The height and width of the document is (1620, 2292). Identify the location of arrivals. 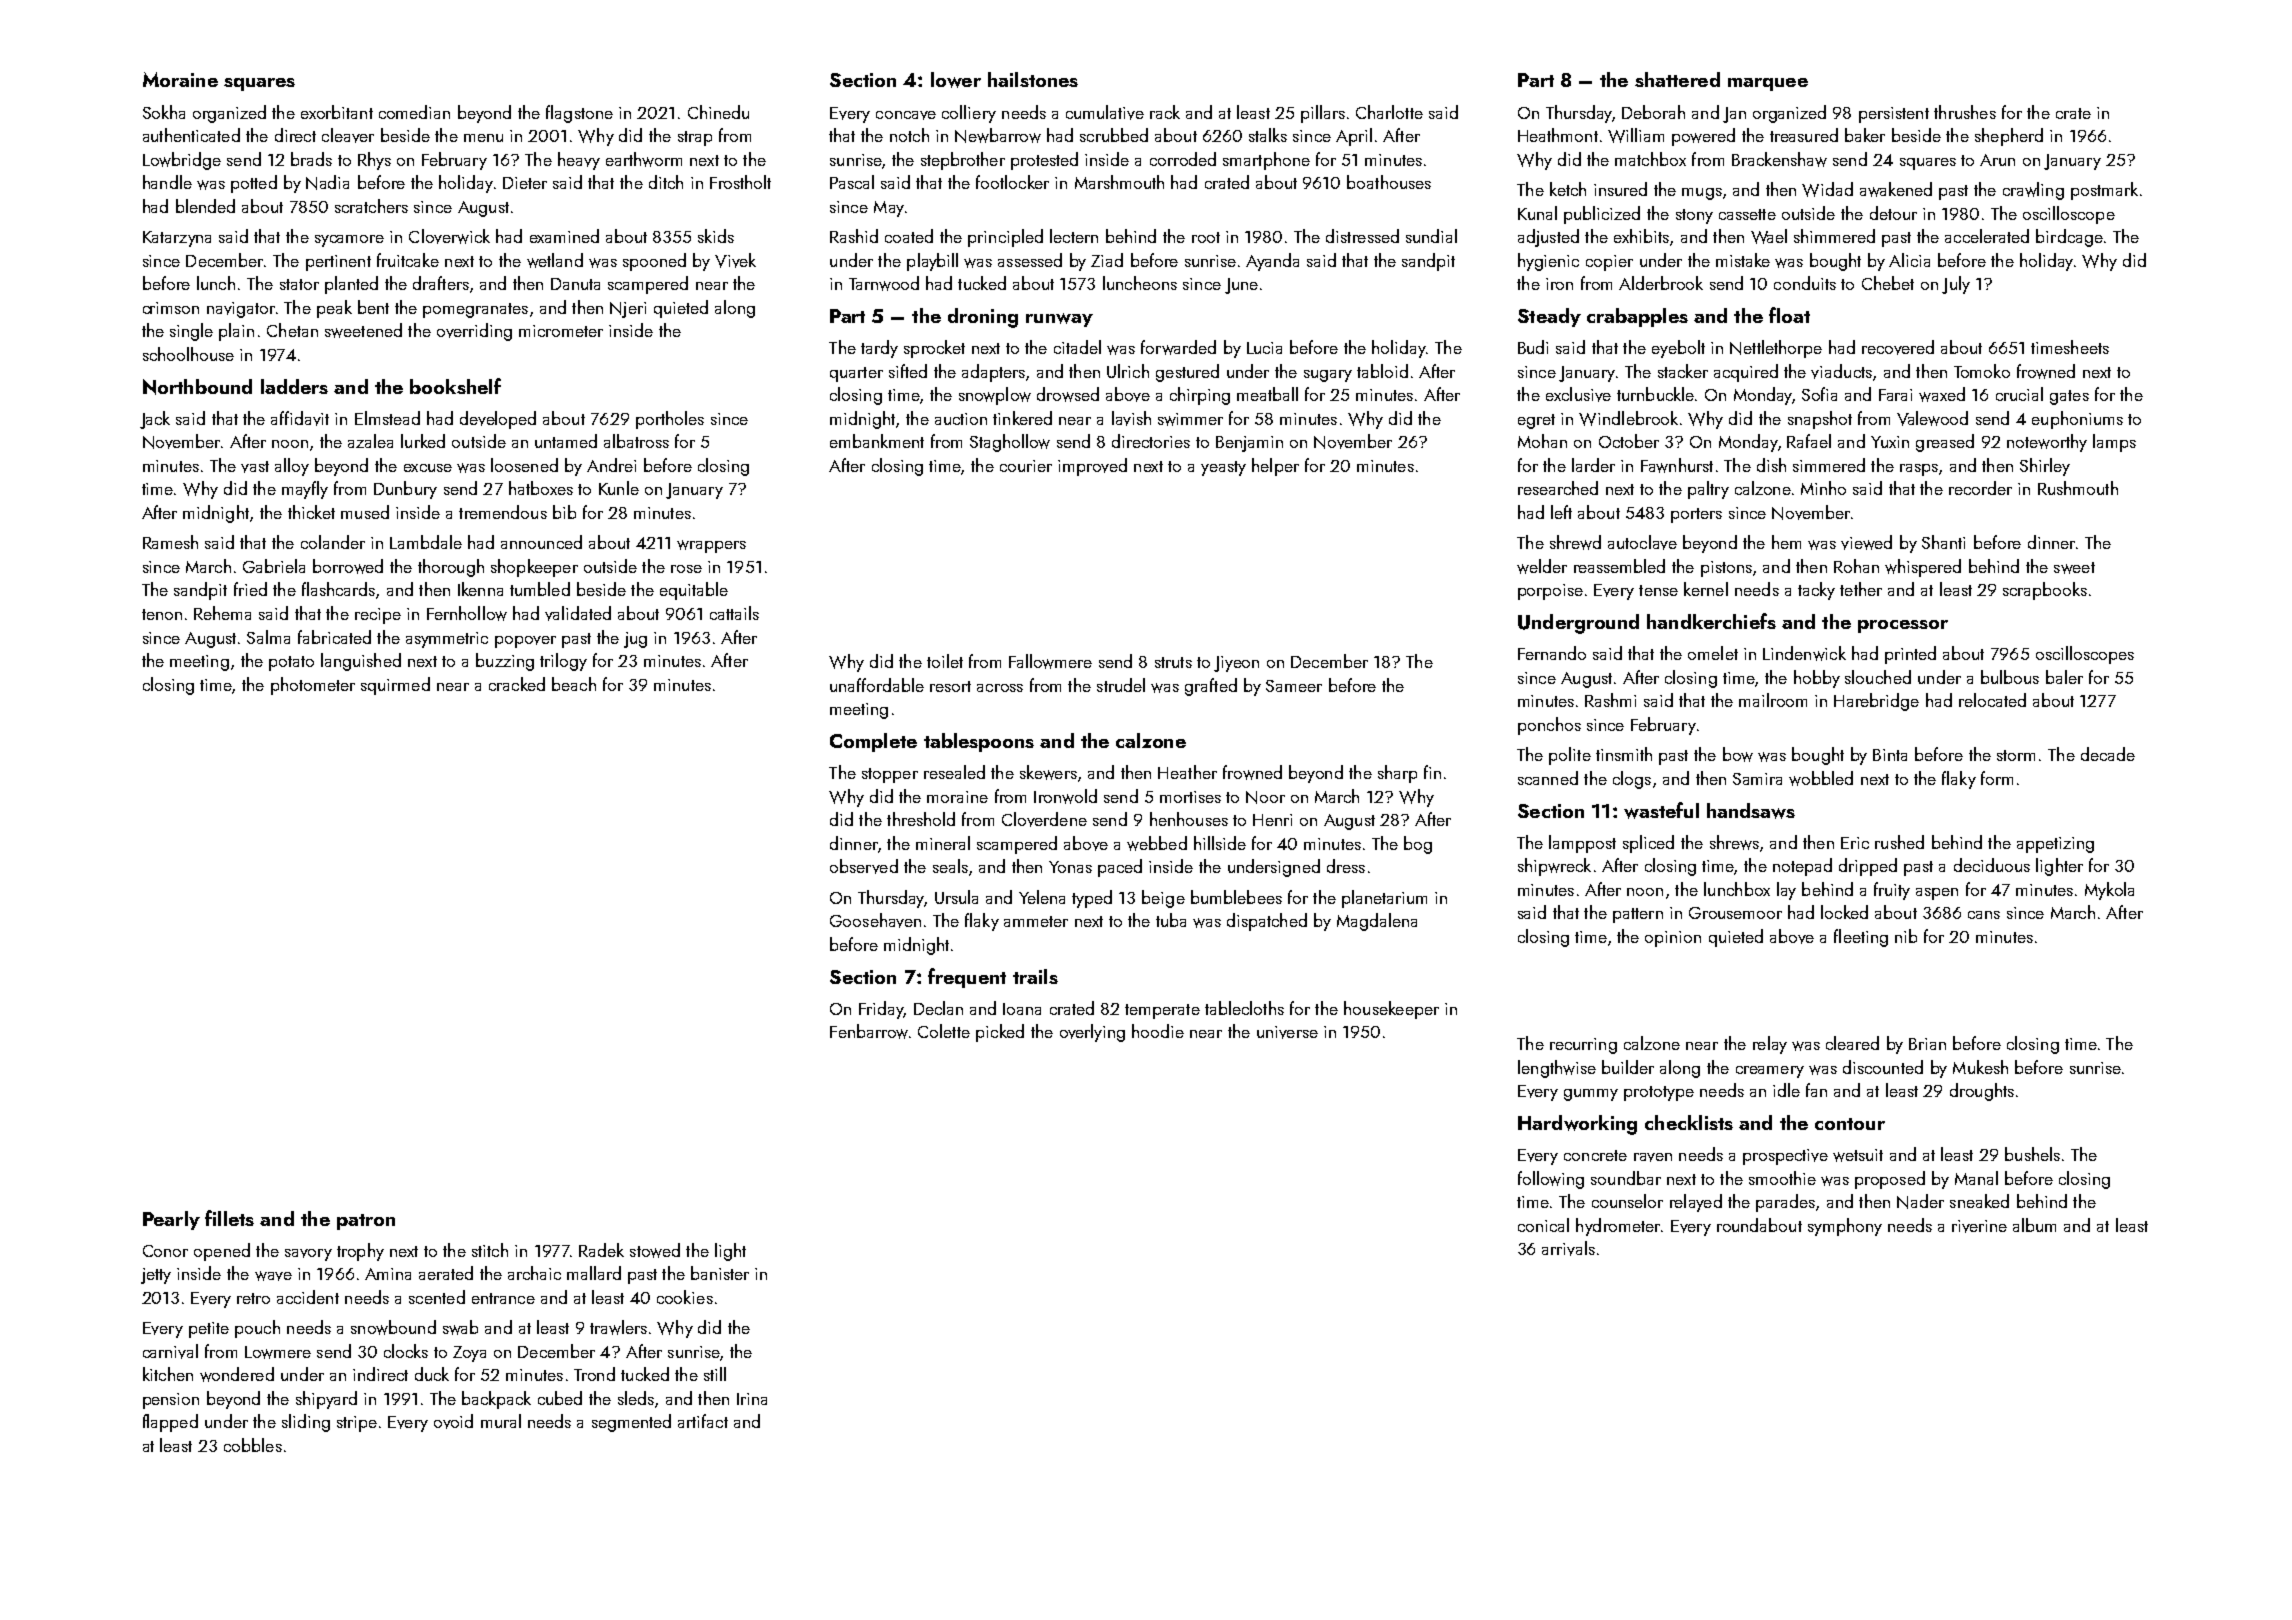
(1568, 1248).
